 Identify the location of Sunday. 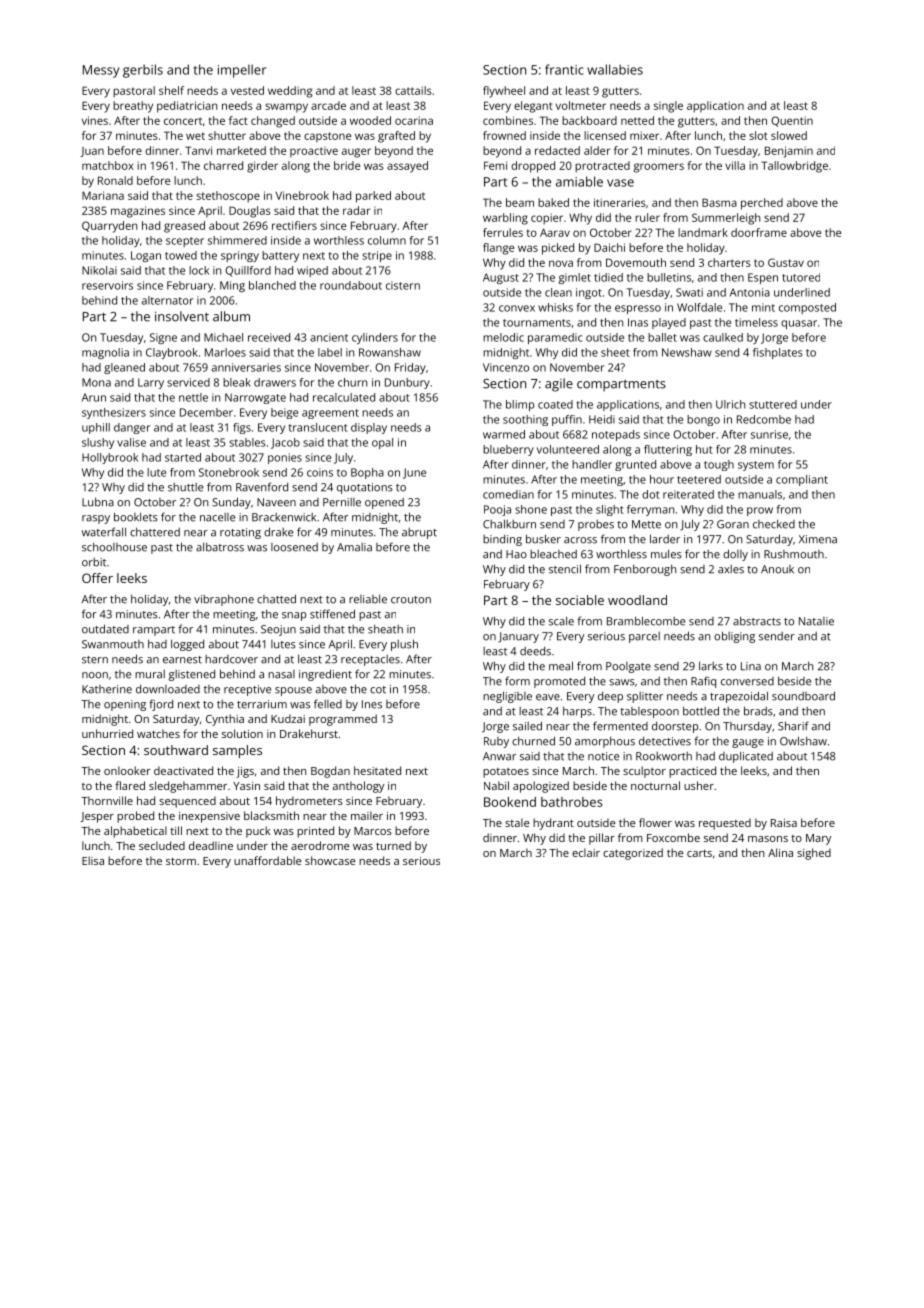
(231, 503).
